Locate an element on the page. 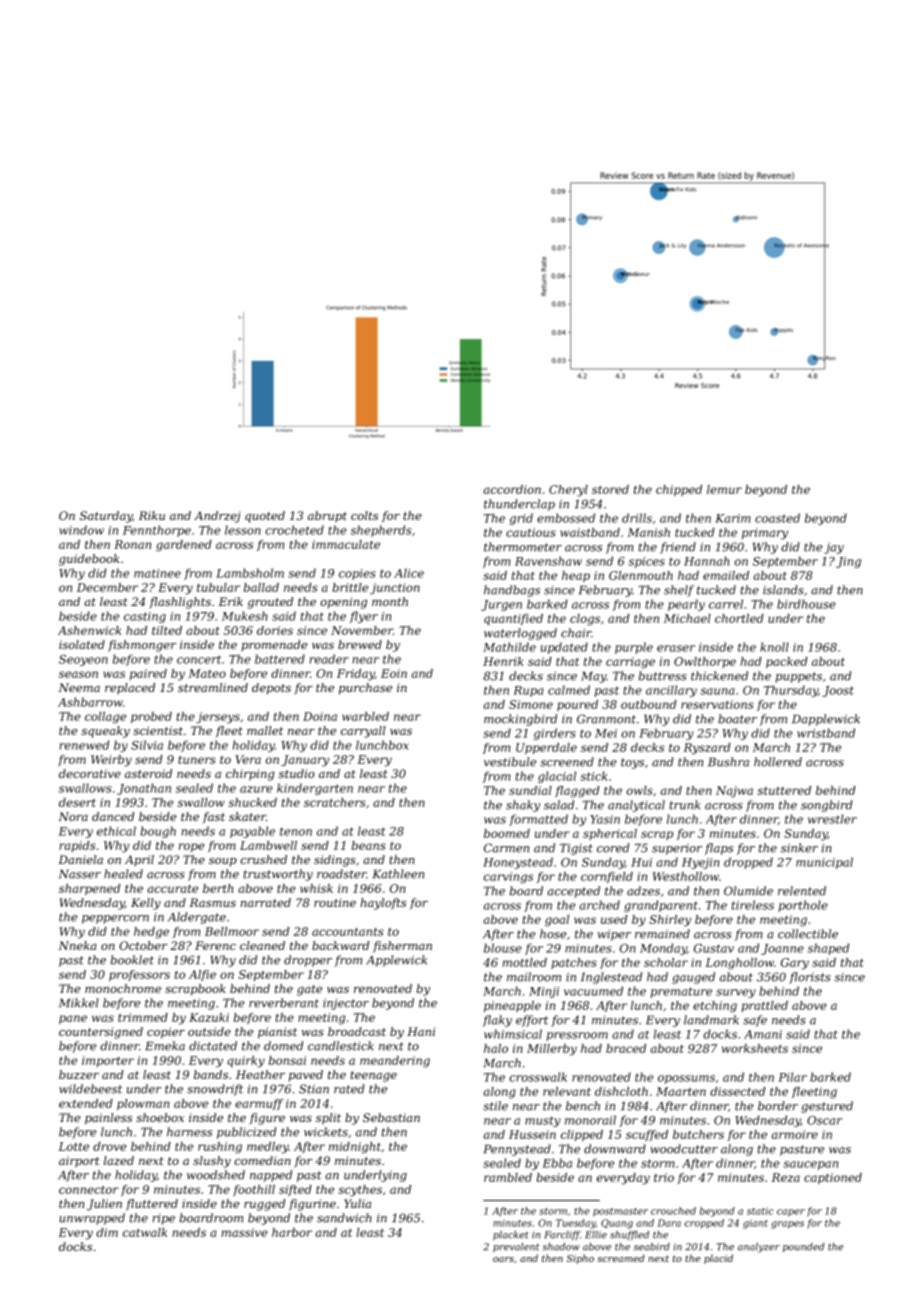 The image size is (924, 1308). colts is located at coordinates (364, 515).
